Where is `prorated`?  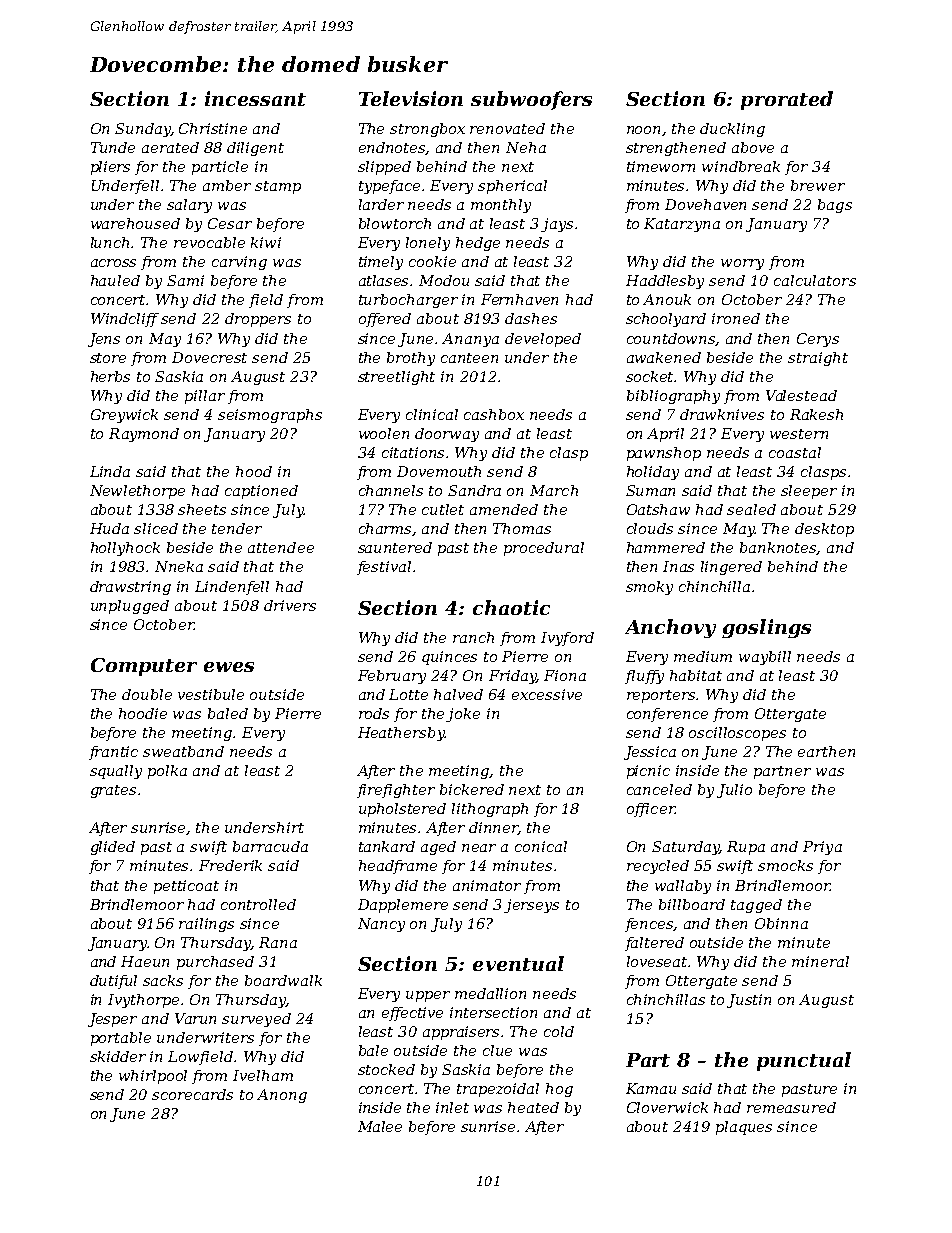
prorated is located at coordinates (787, 100).
